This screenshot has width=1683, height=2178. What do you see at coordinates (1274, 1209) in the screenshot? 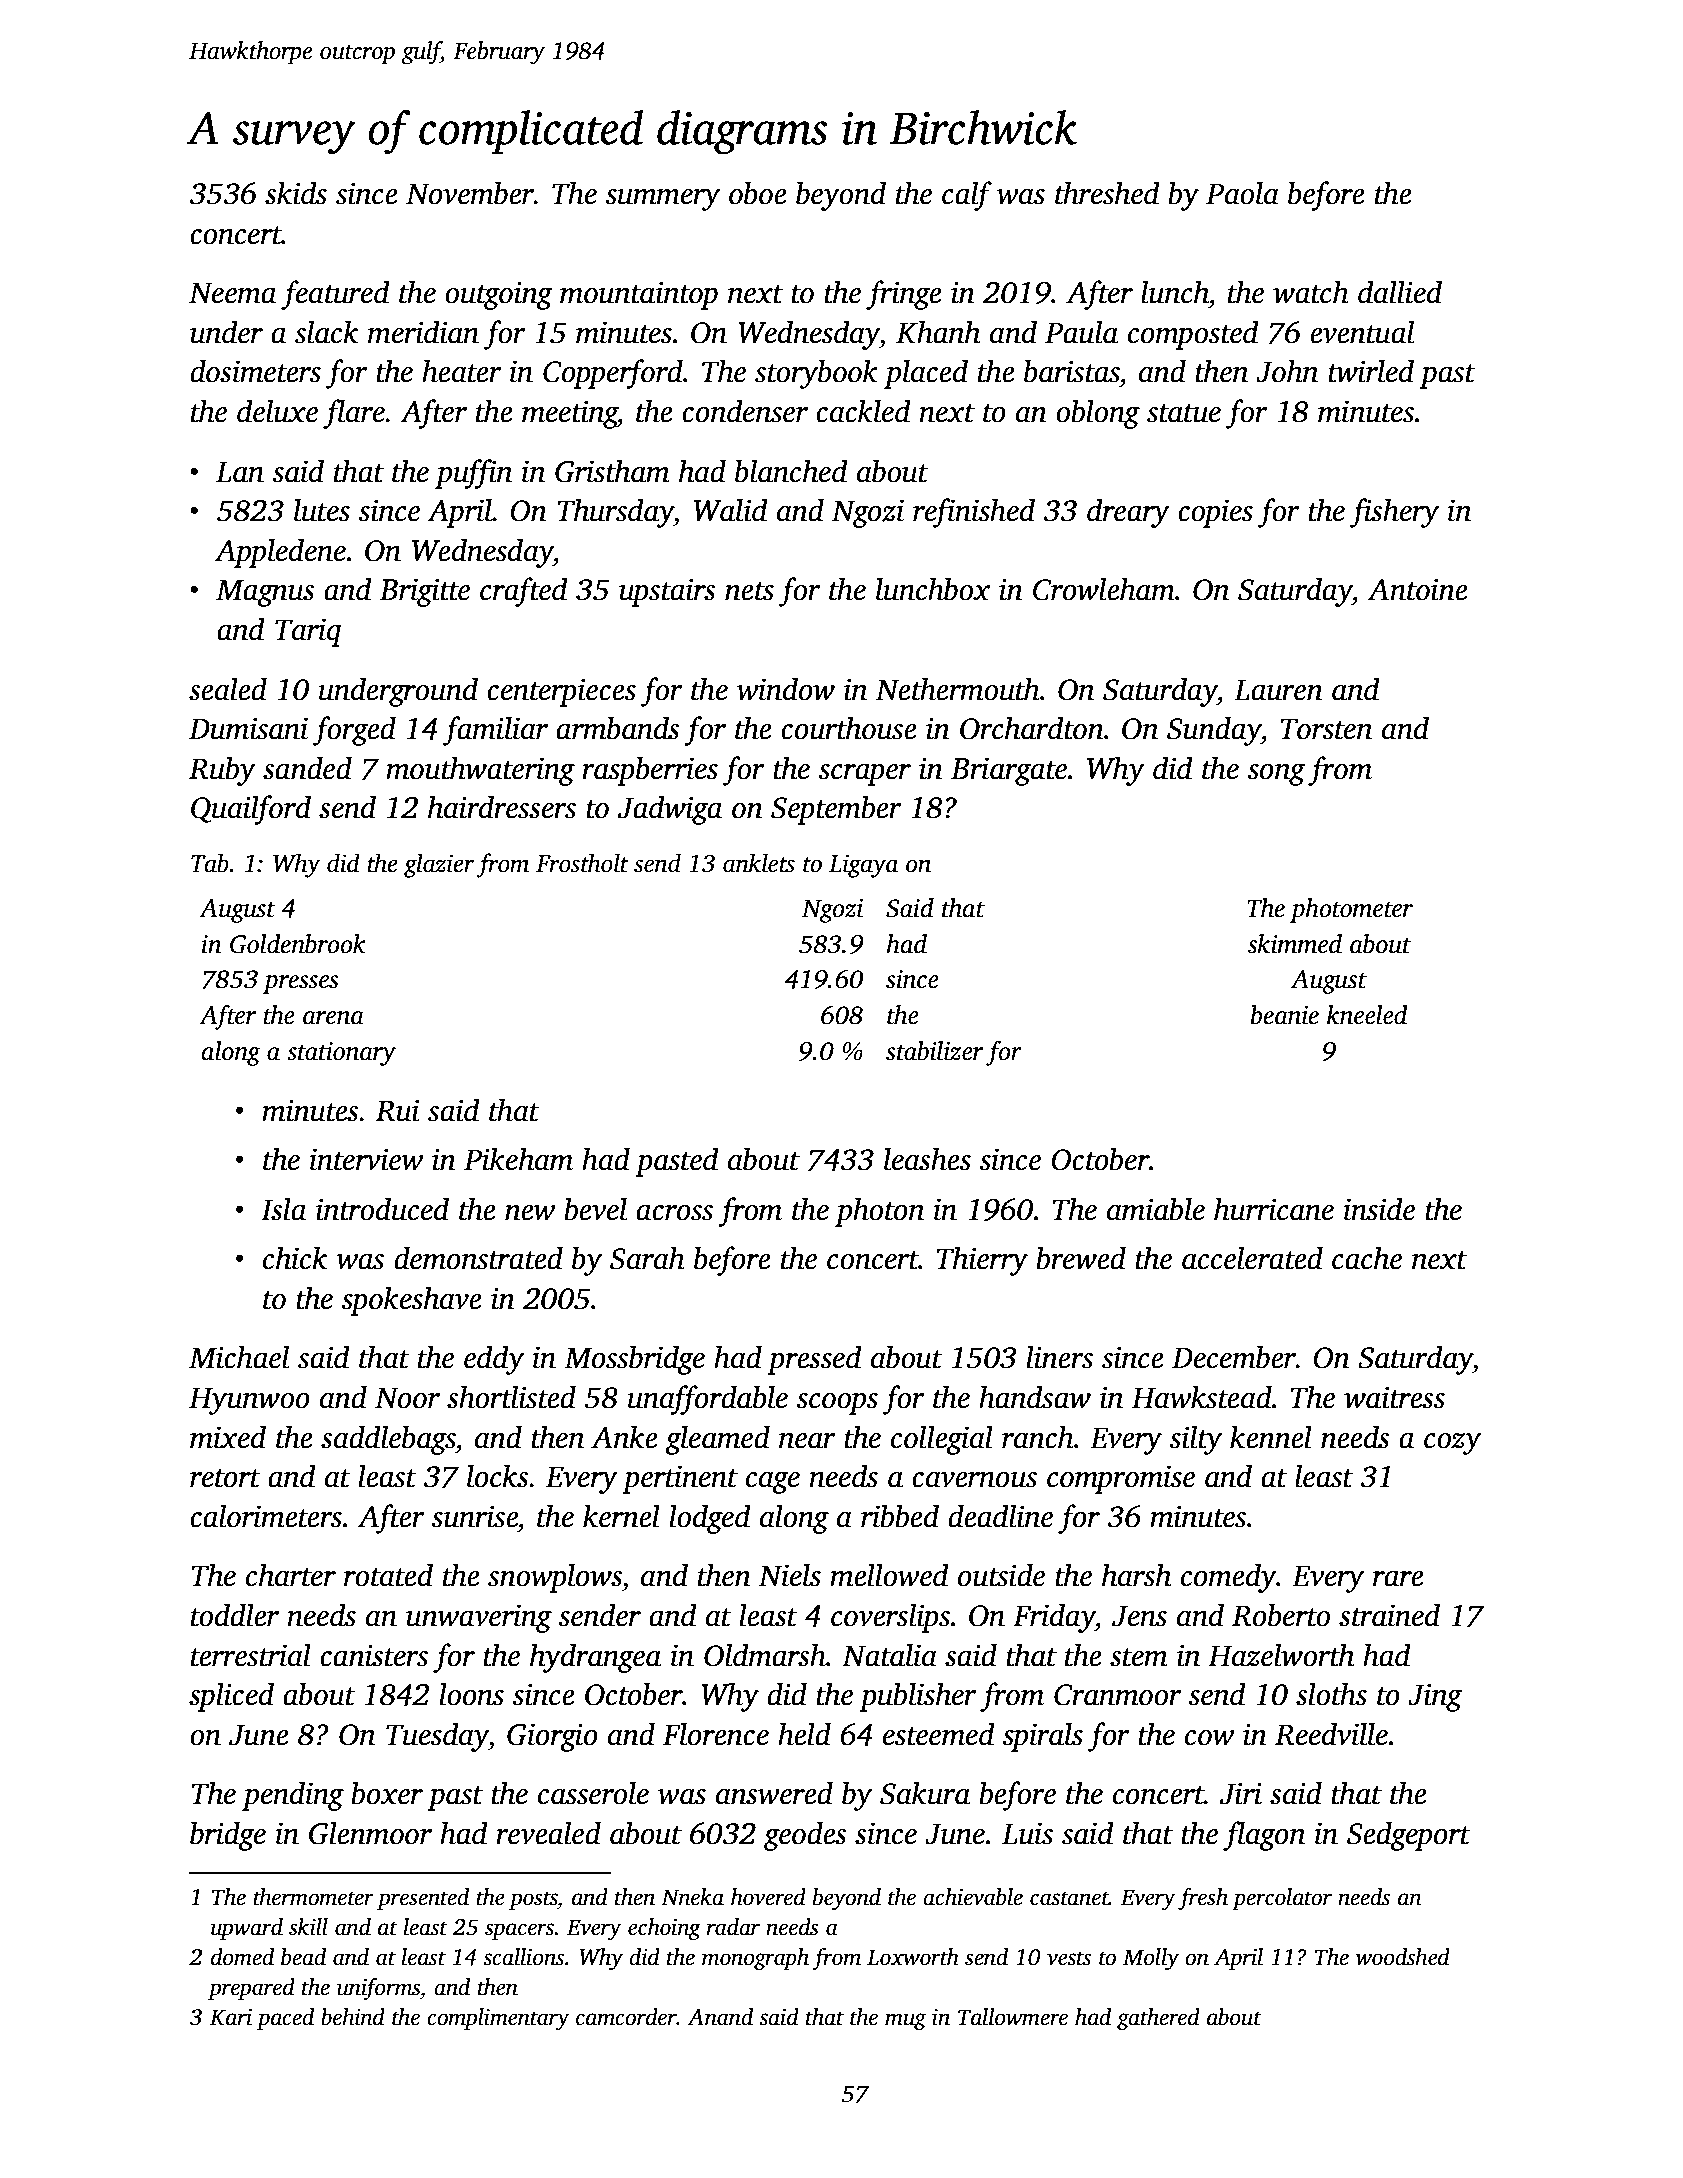
I see `hurricane` at bounding box center [1274, 1209].
